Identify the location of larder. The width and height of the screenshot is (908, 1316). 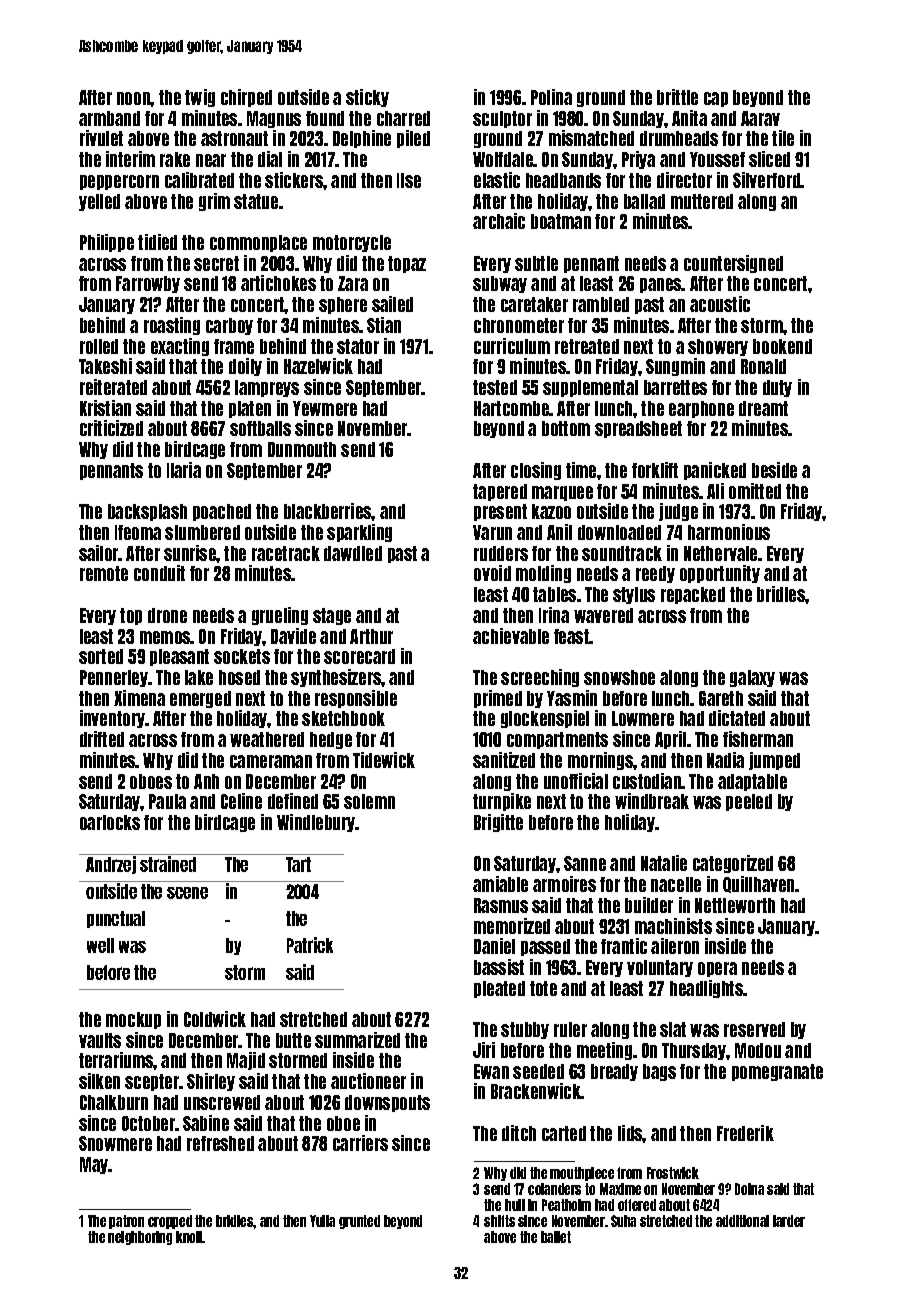
(789, 1221).
